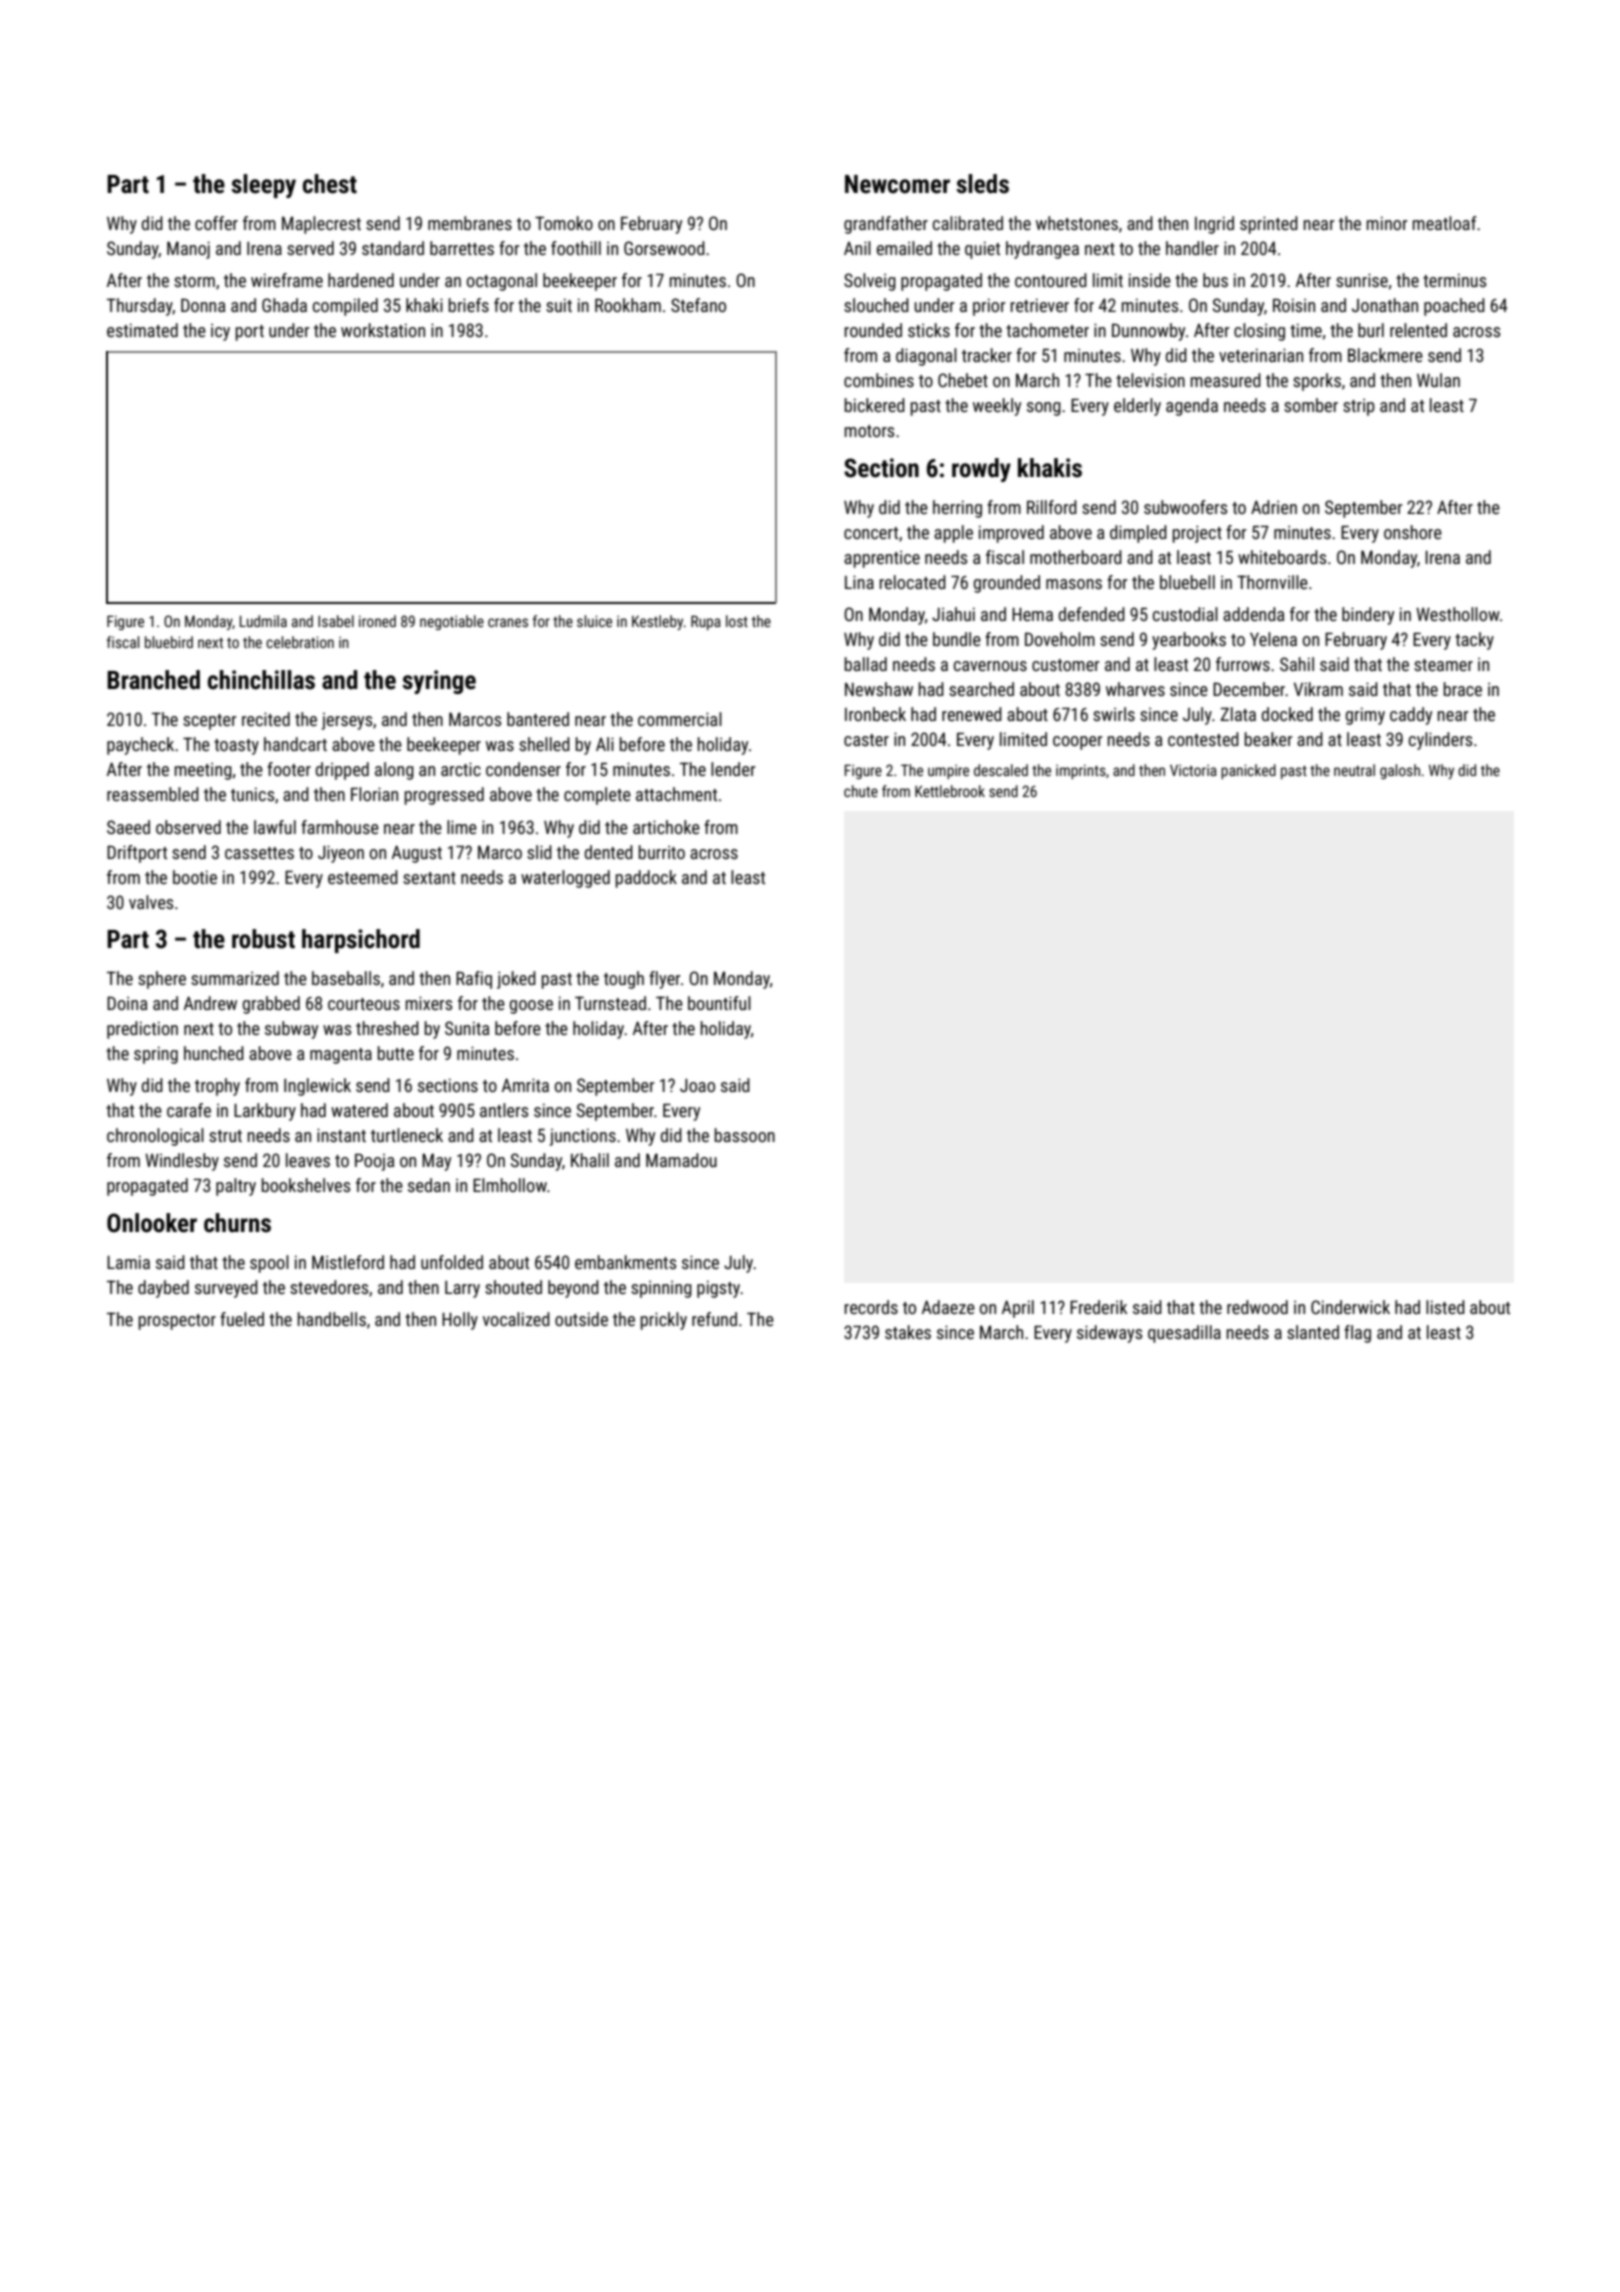 The height and width of the screenshot is (2292, 1620). I want to click on harpsichord, so click(361, 941).
